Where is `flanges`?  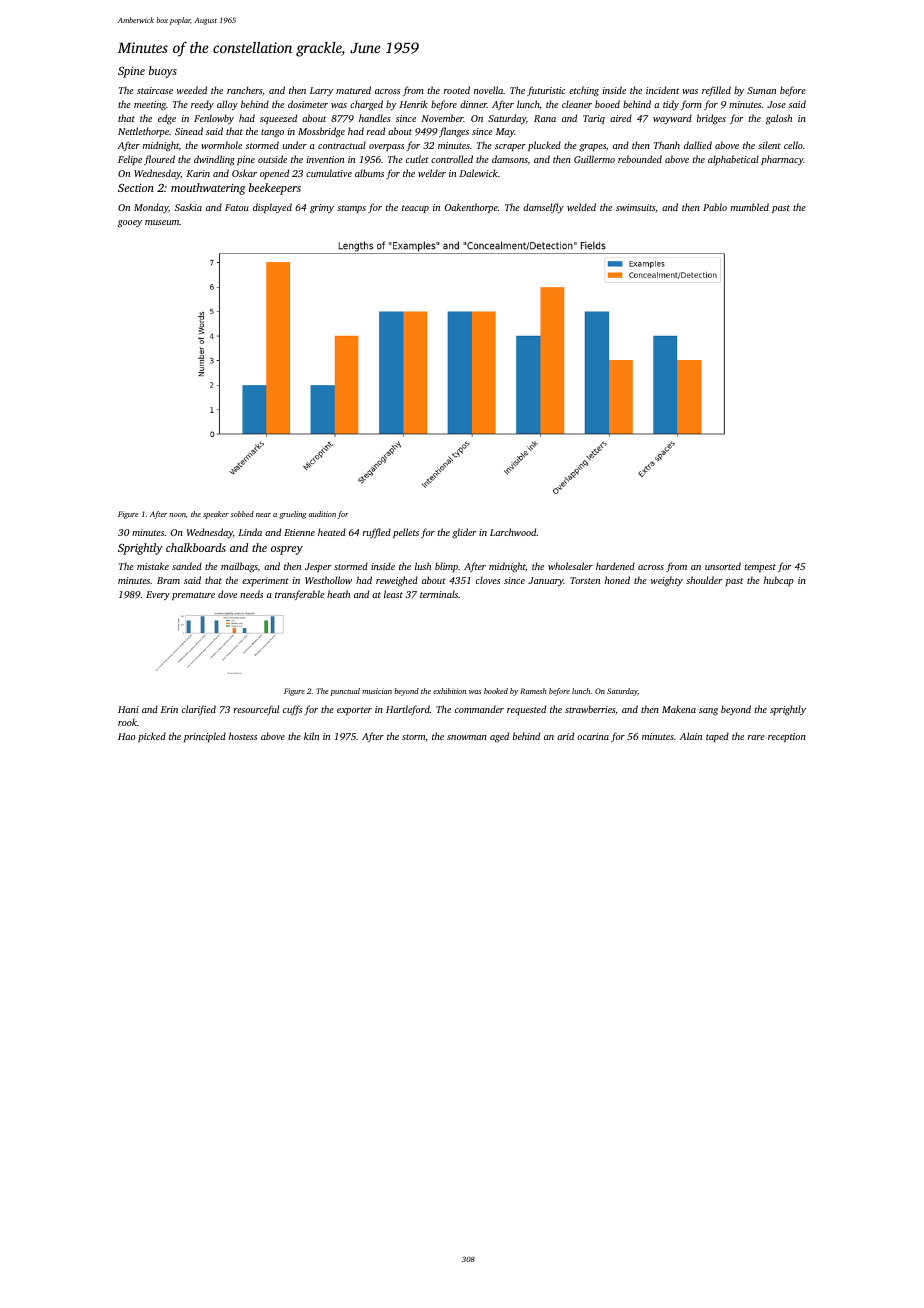
flanges is located at coordinates (454, 132).
